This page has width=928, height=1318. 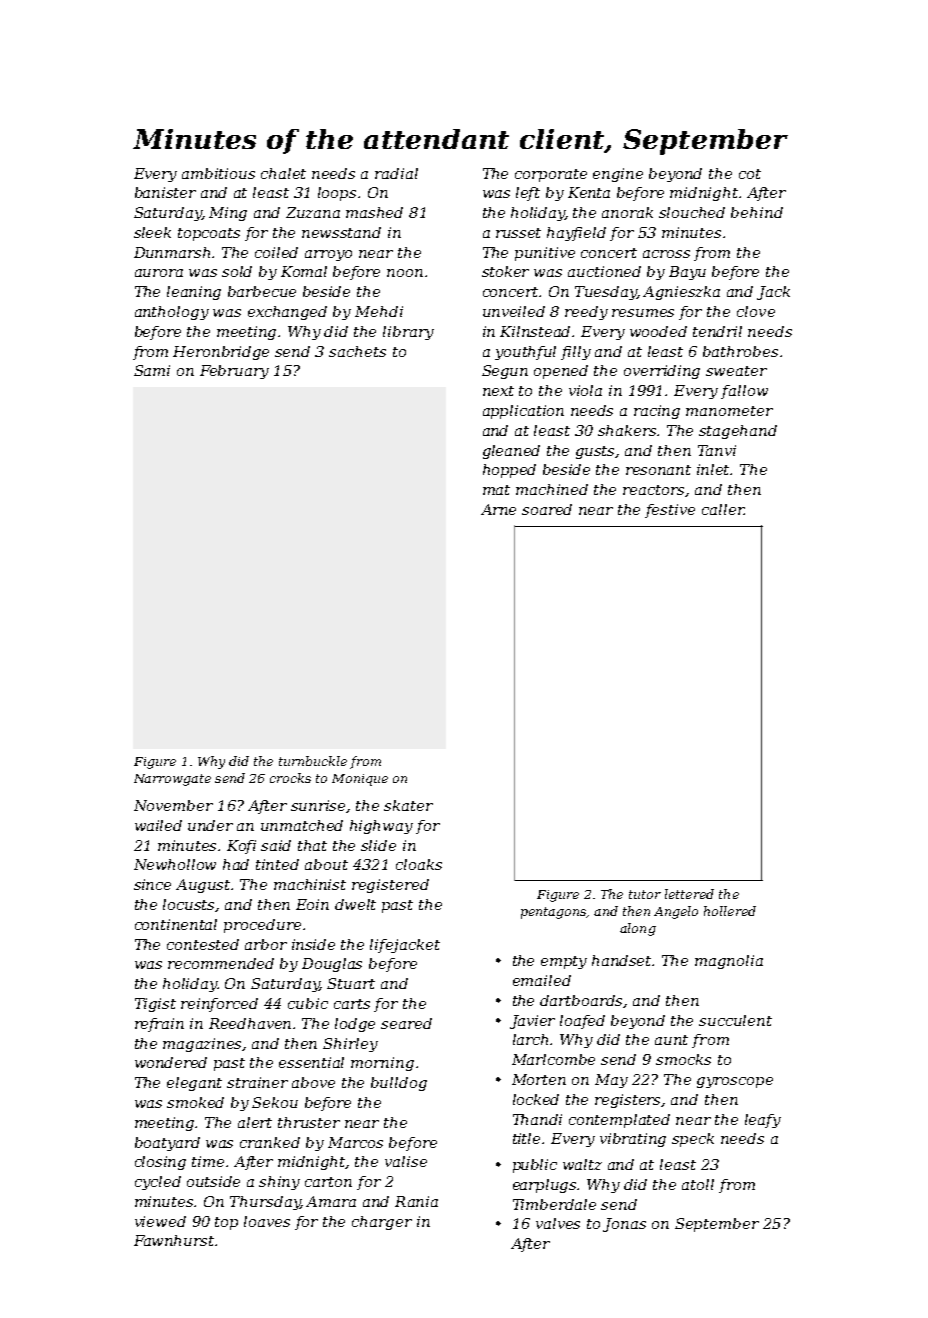 What do you see at coordinates (419, 864) in the page?
I see `cloaks` at bounding box center [419, 864].
